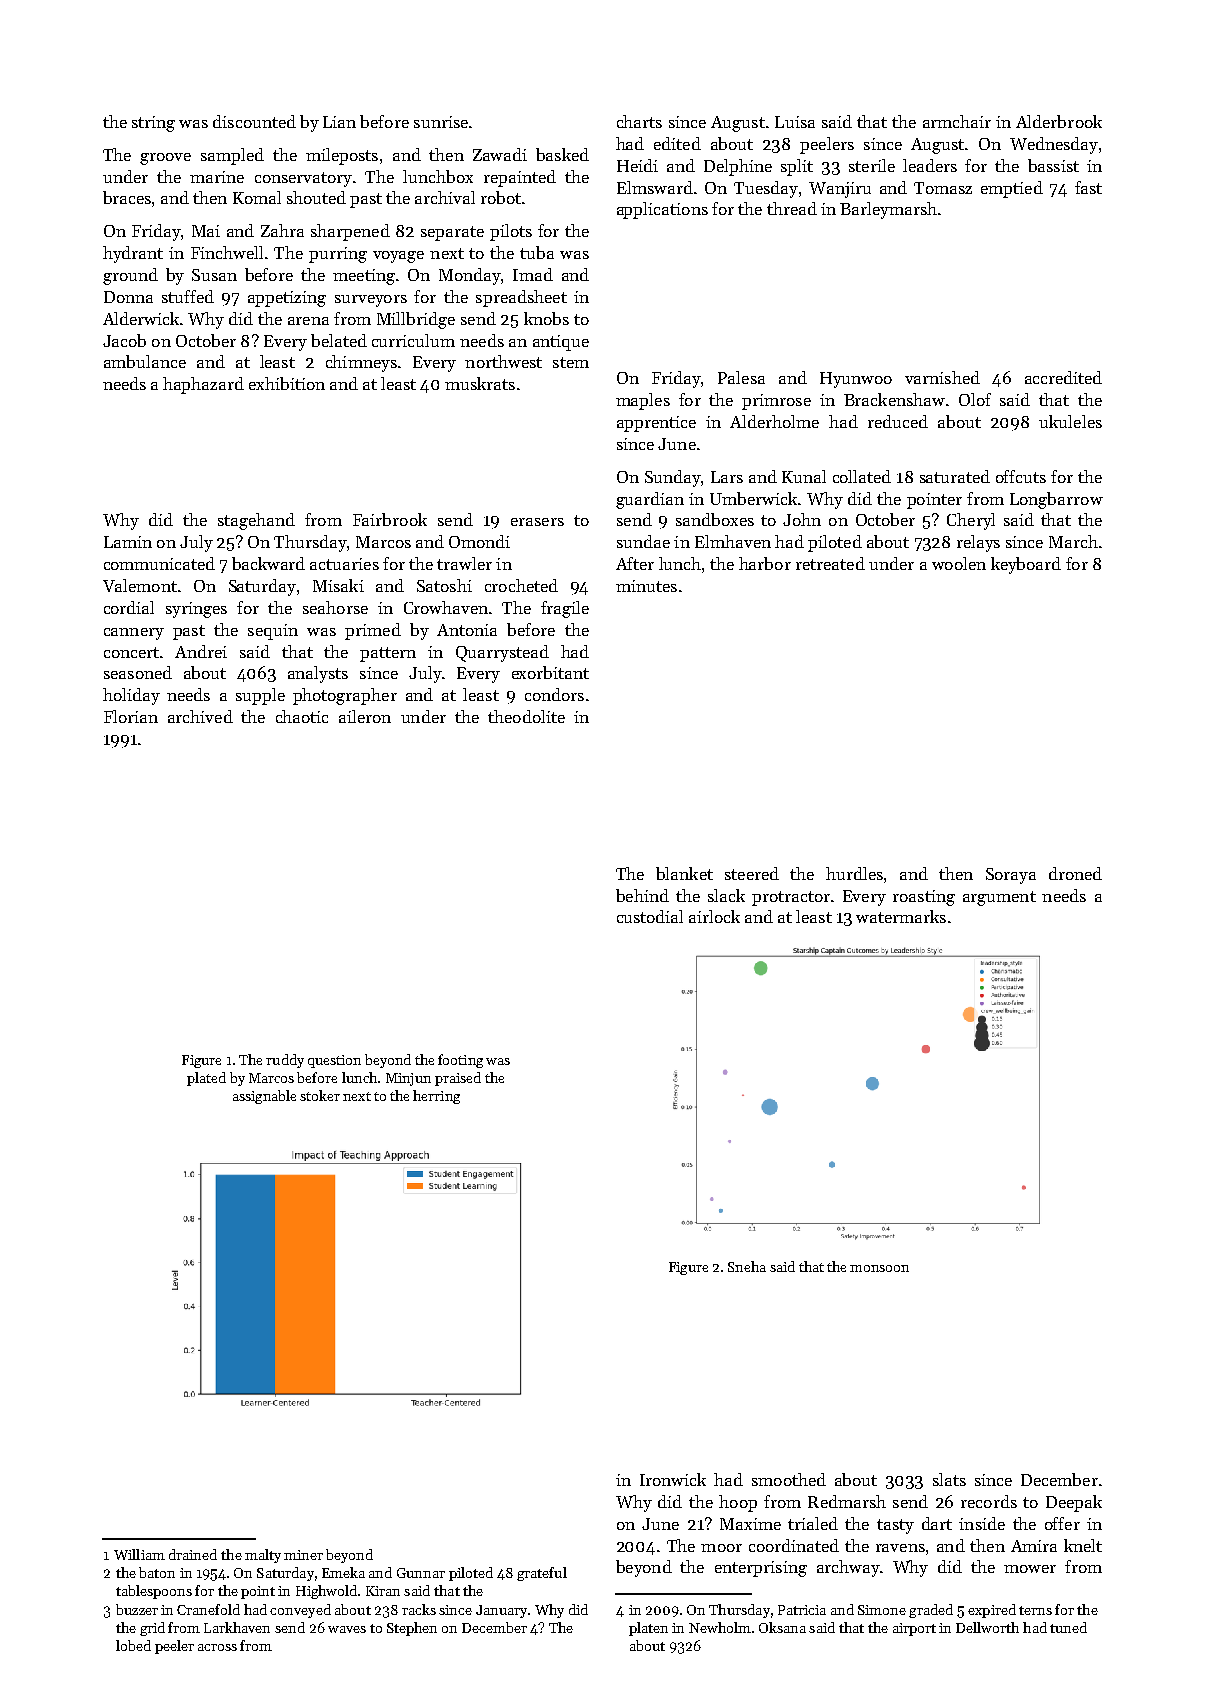  I want to click on plated, so click(206, 1079).
